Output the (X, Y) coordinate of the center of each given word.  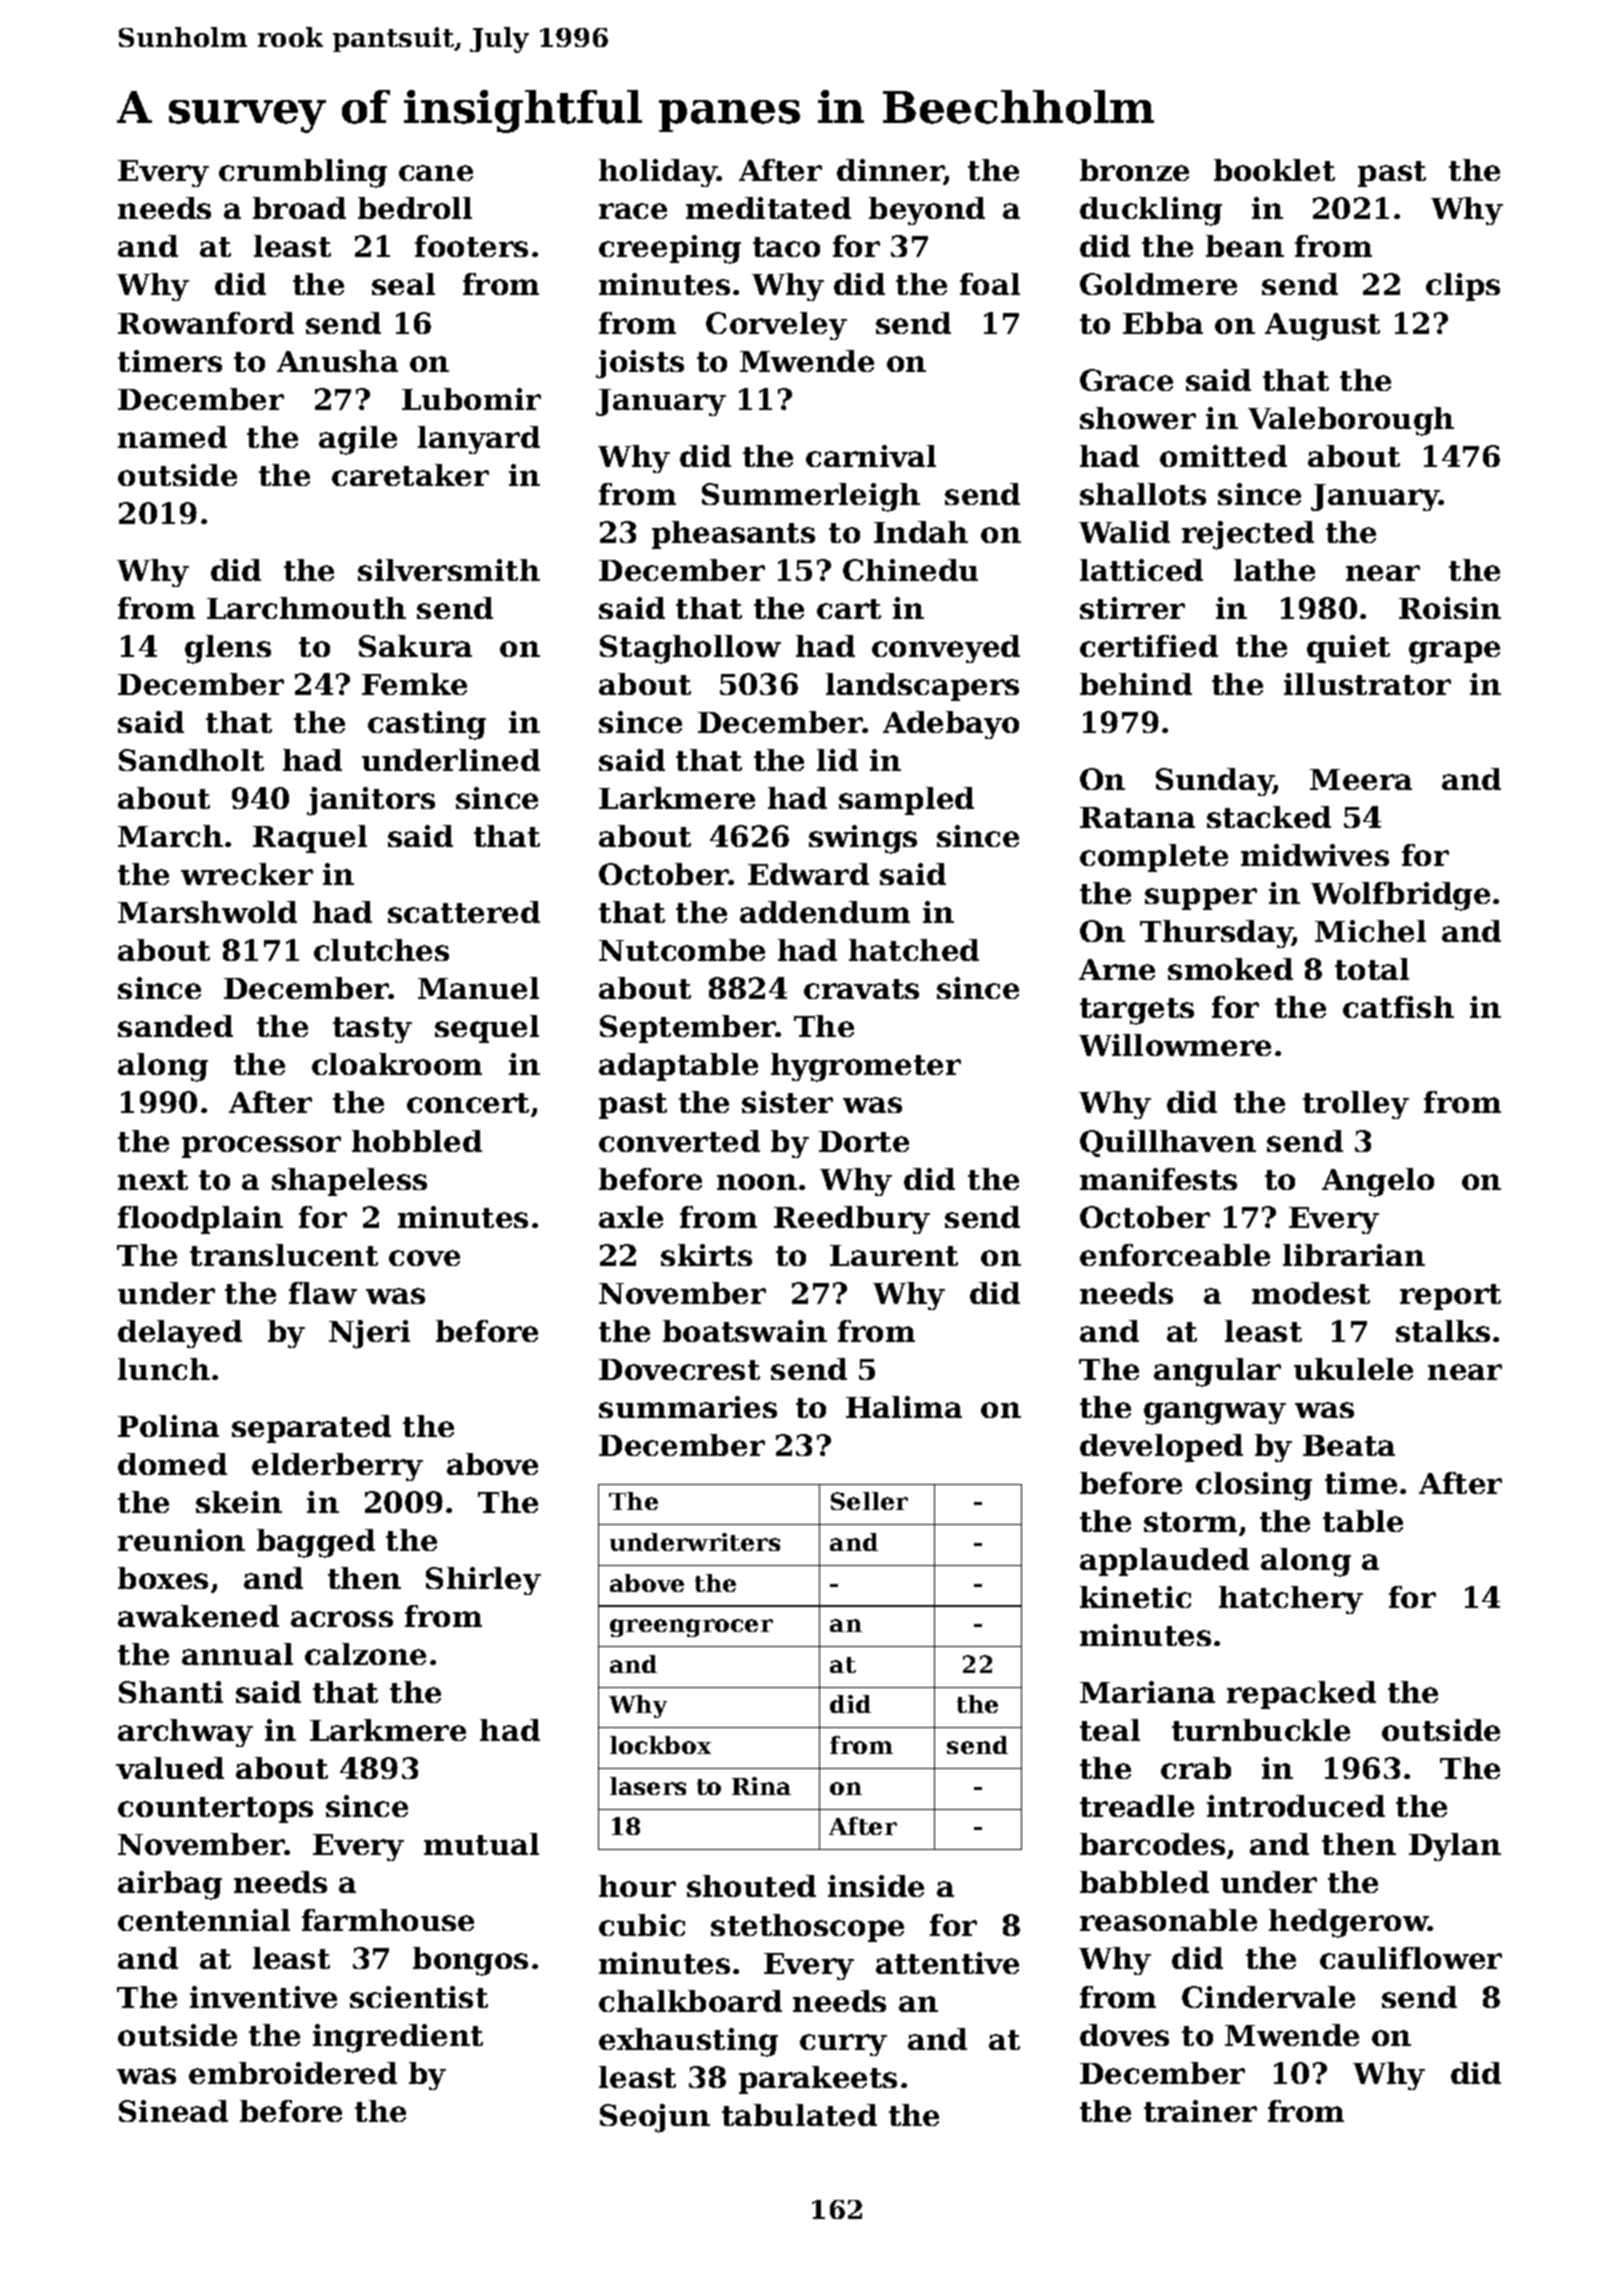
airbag (170, 1885)
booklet (1274, 170)
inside (876, 1886)
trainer (1200, 2111)
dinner (890, 172)
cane (436, 173)
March (170, 836)
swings (863, 839)
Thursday (1216, 934)
